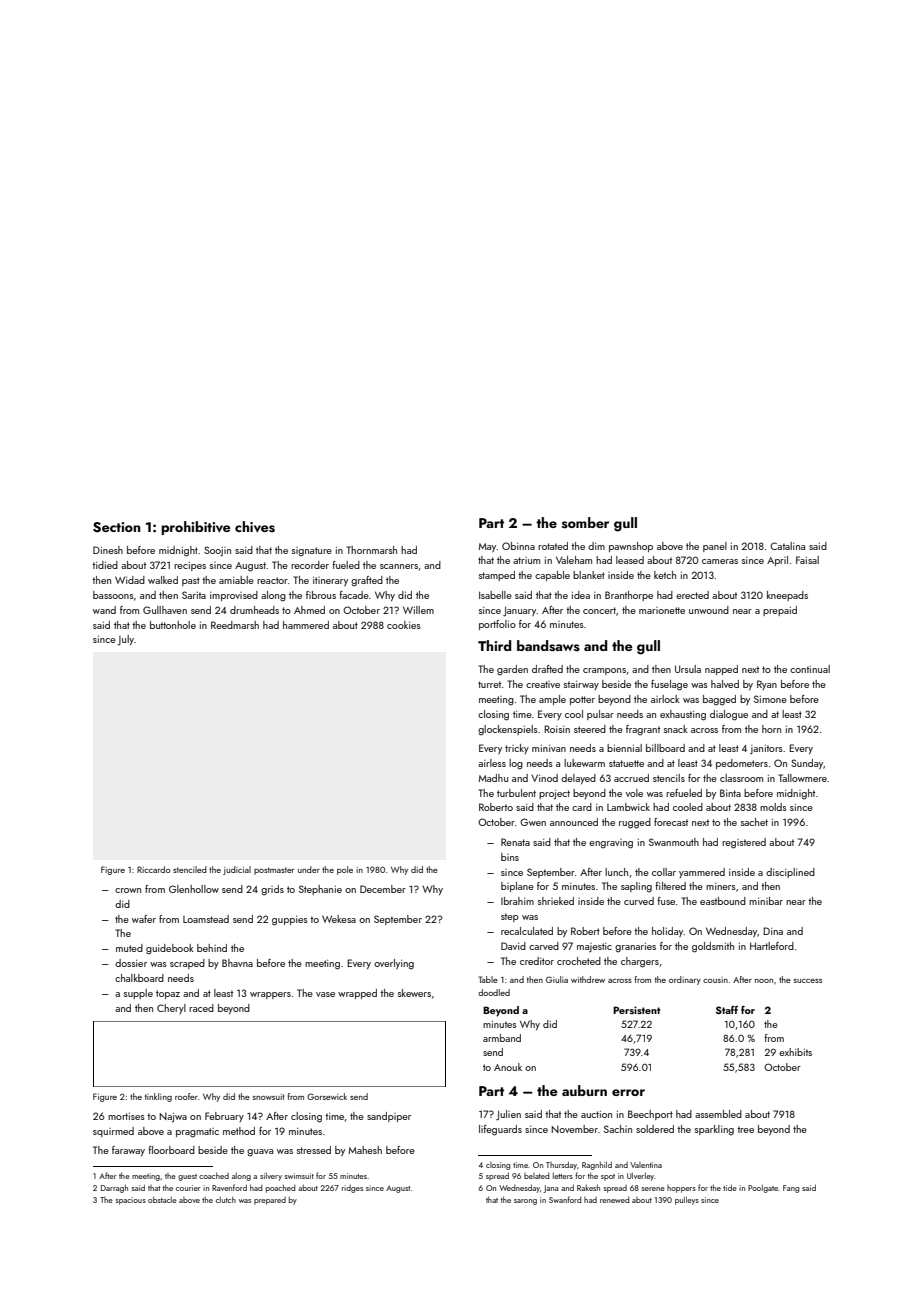  Describe the element at coordinates (655, 1129) in the image. I see `soldered` at that location.
